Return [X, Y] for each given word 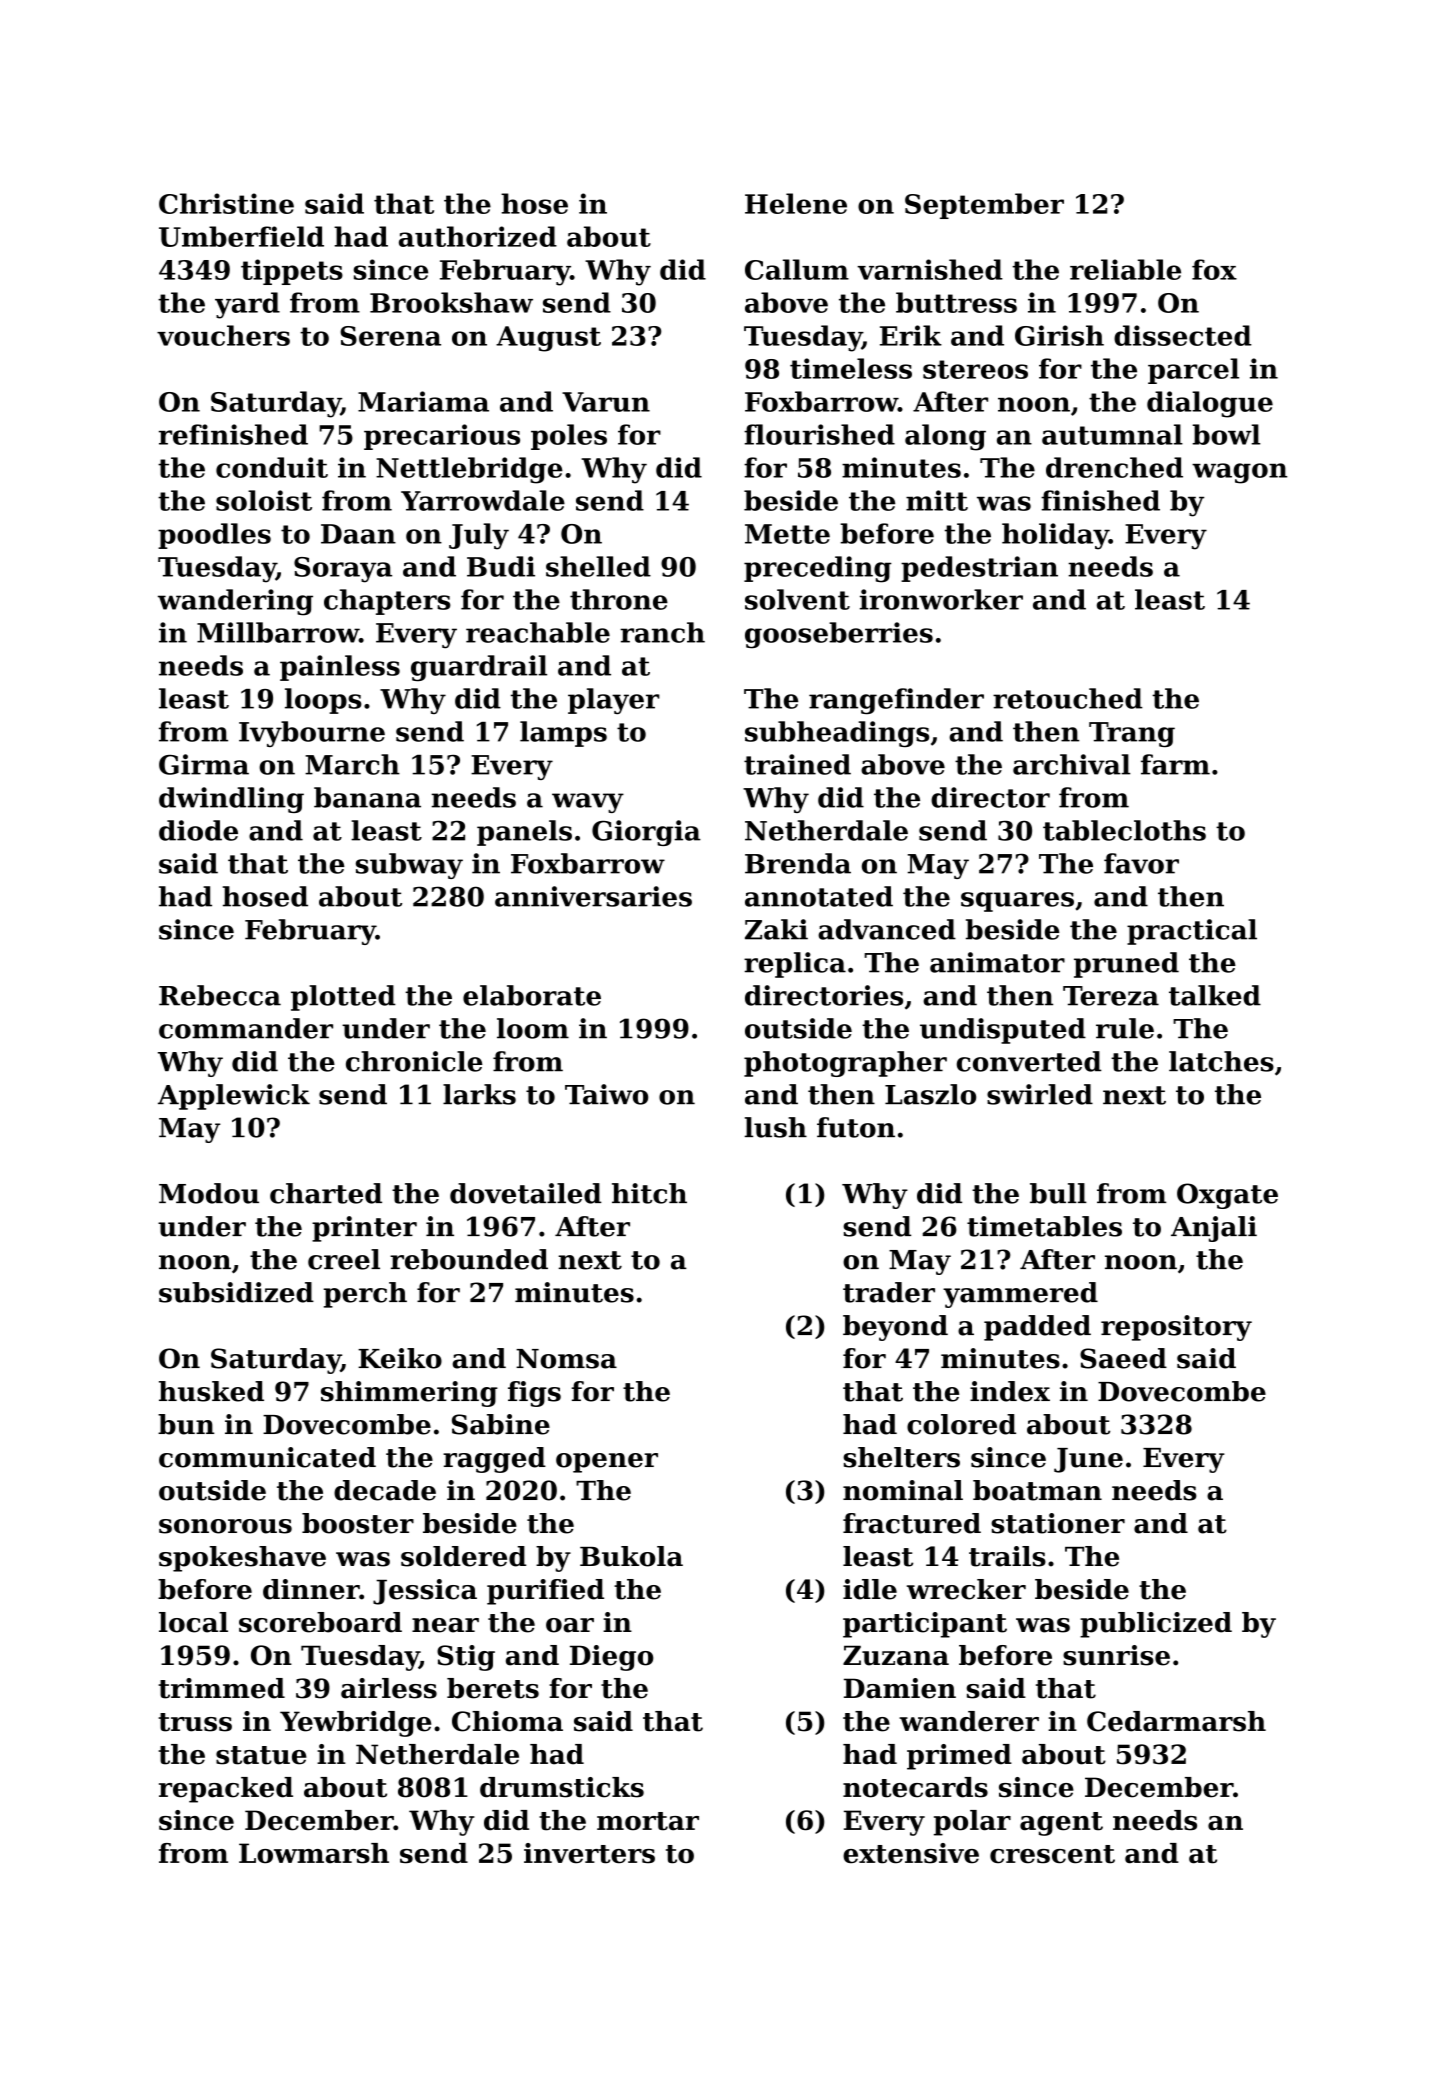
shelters [901, 1457]
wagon [1239, 473]
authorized [478, 236]
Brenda [798, 863]
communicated [267, 1457]
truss [195, 1722]
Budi [501, 566]
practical [1192, 932]
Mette [787, 534]
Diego [611, 1658]
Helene [796, 203]
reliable [1125, 269]
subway [409, 866]
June [1088, 1460]
